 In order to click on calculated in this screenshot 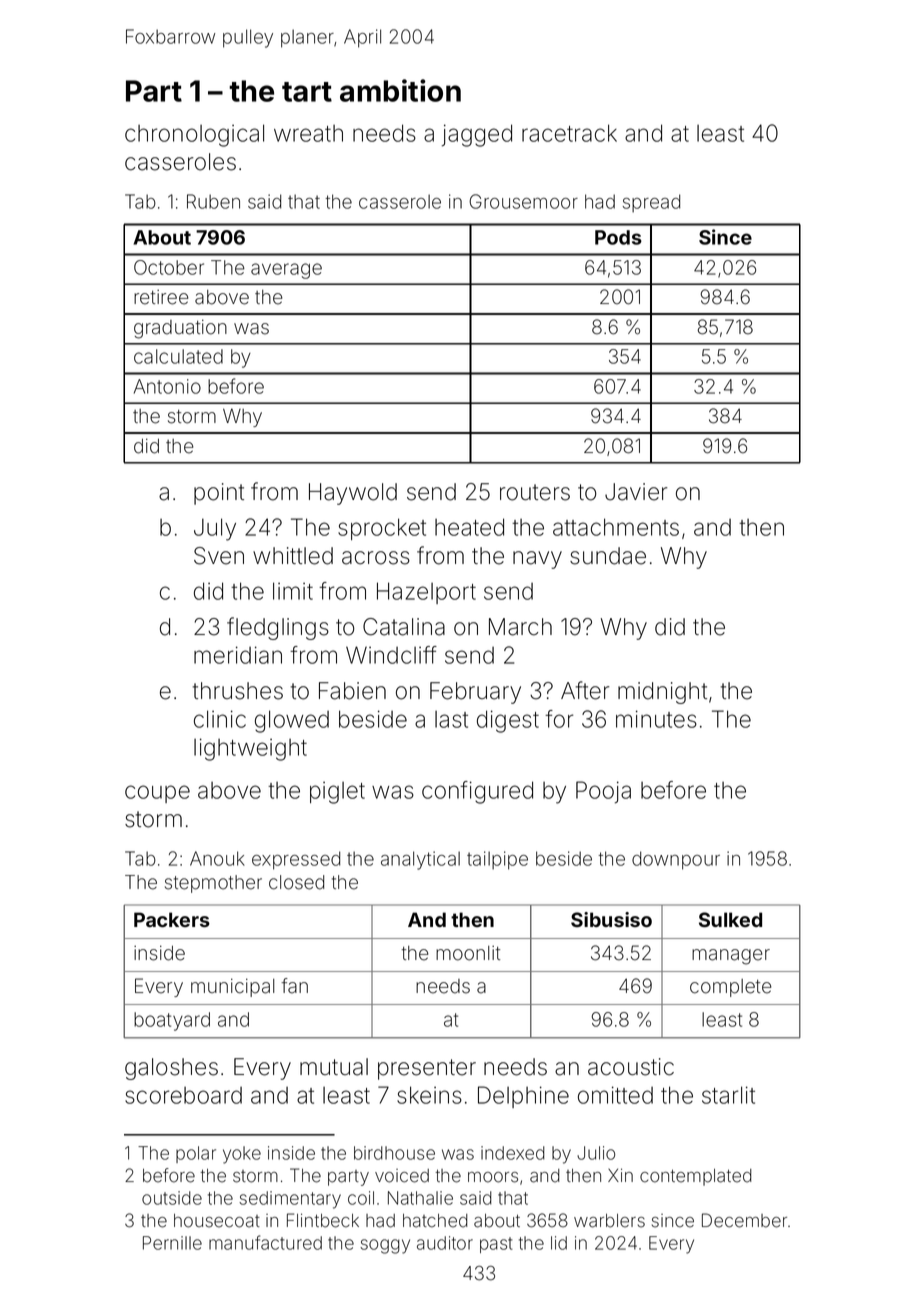, I will do `click(178, 356)`.
